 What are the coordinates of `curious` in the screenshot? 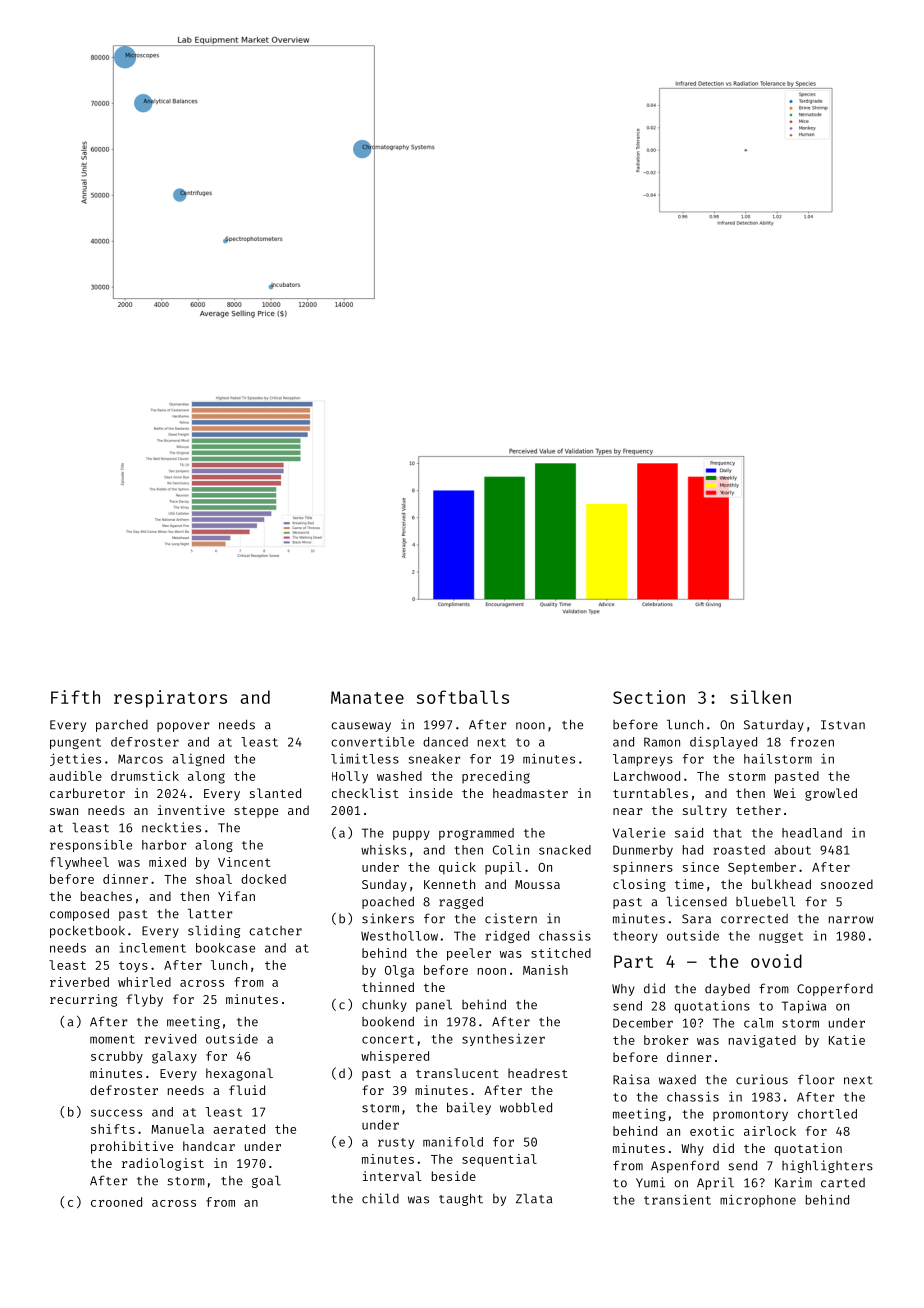 It's located at (762, 1079).
